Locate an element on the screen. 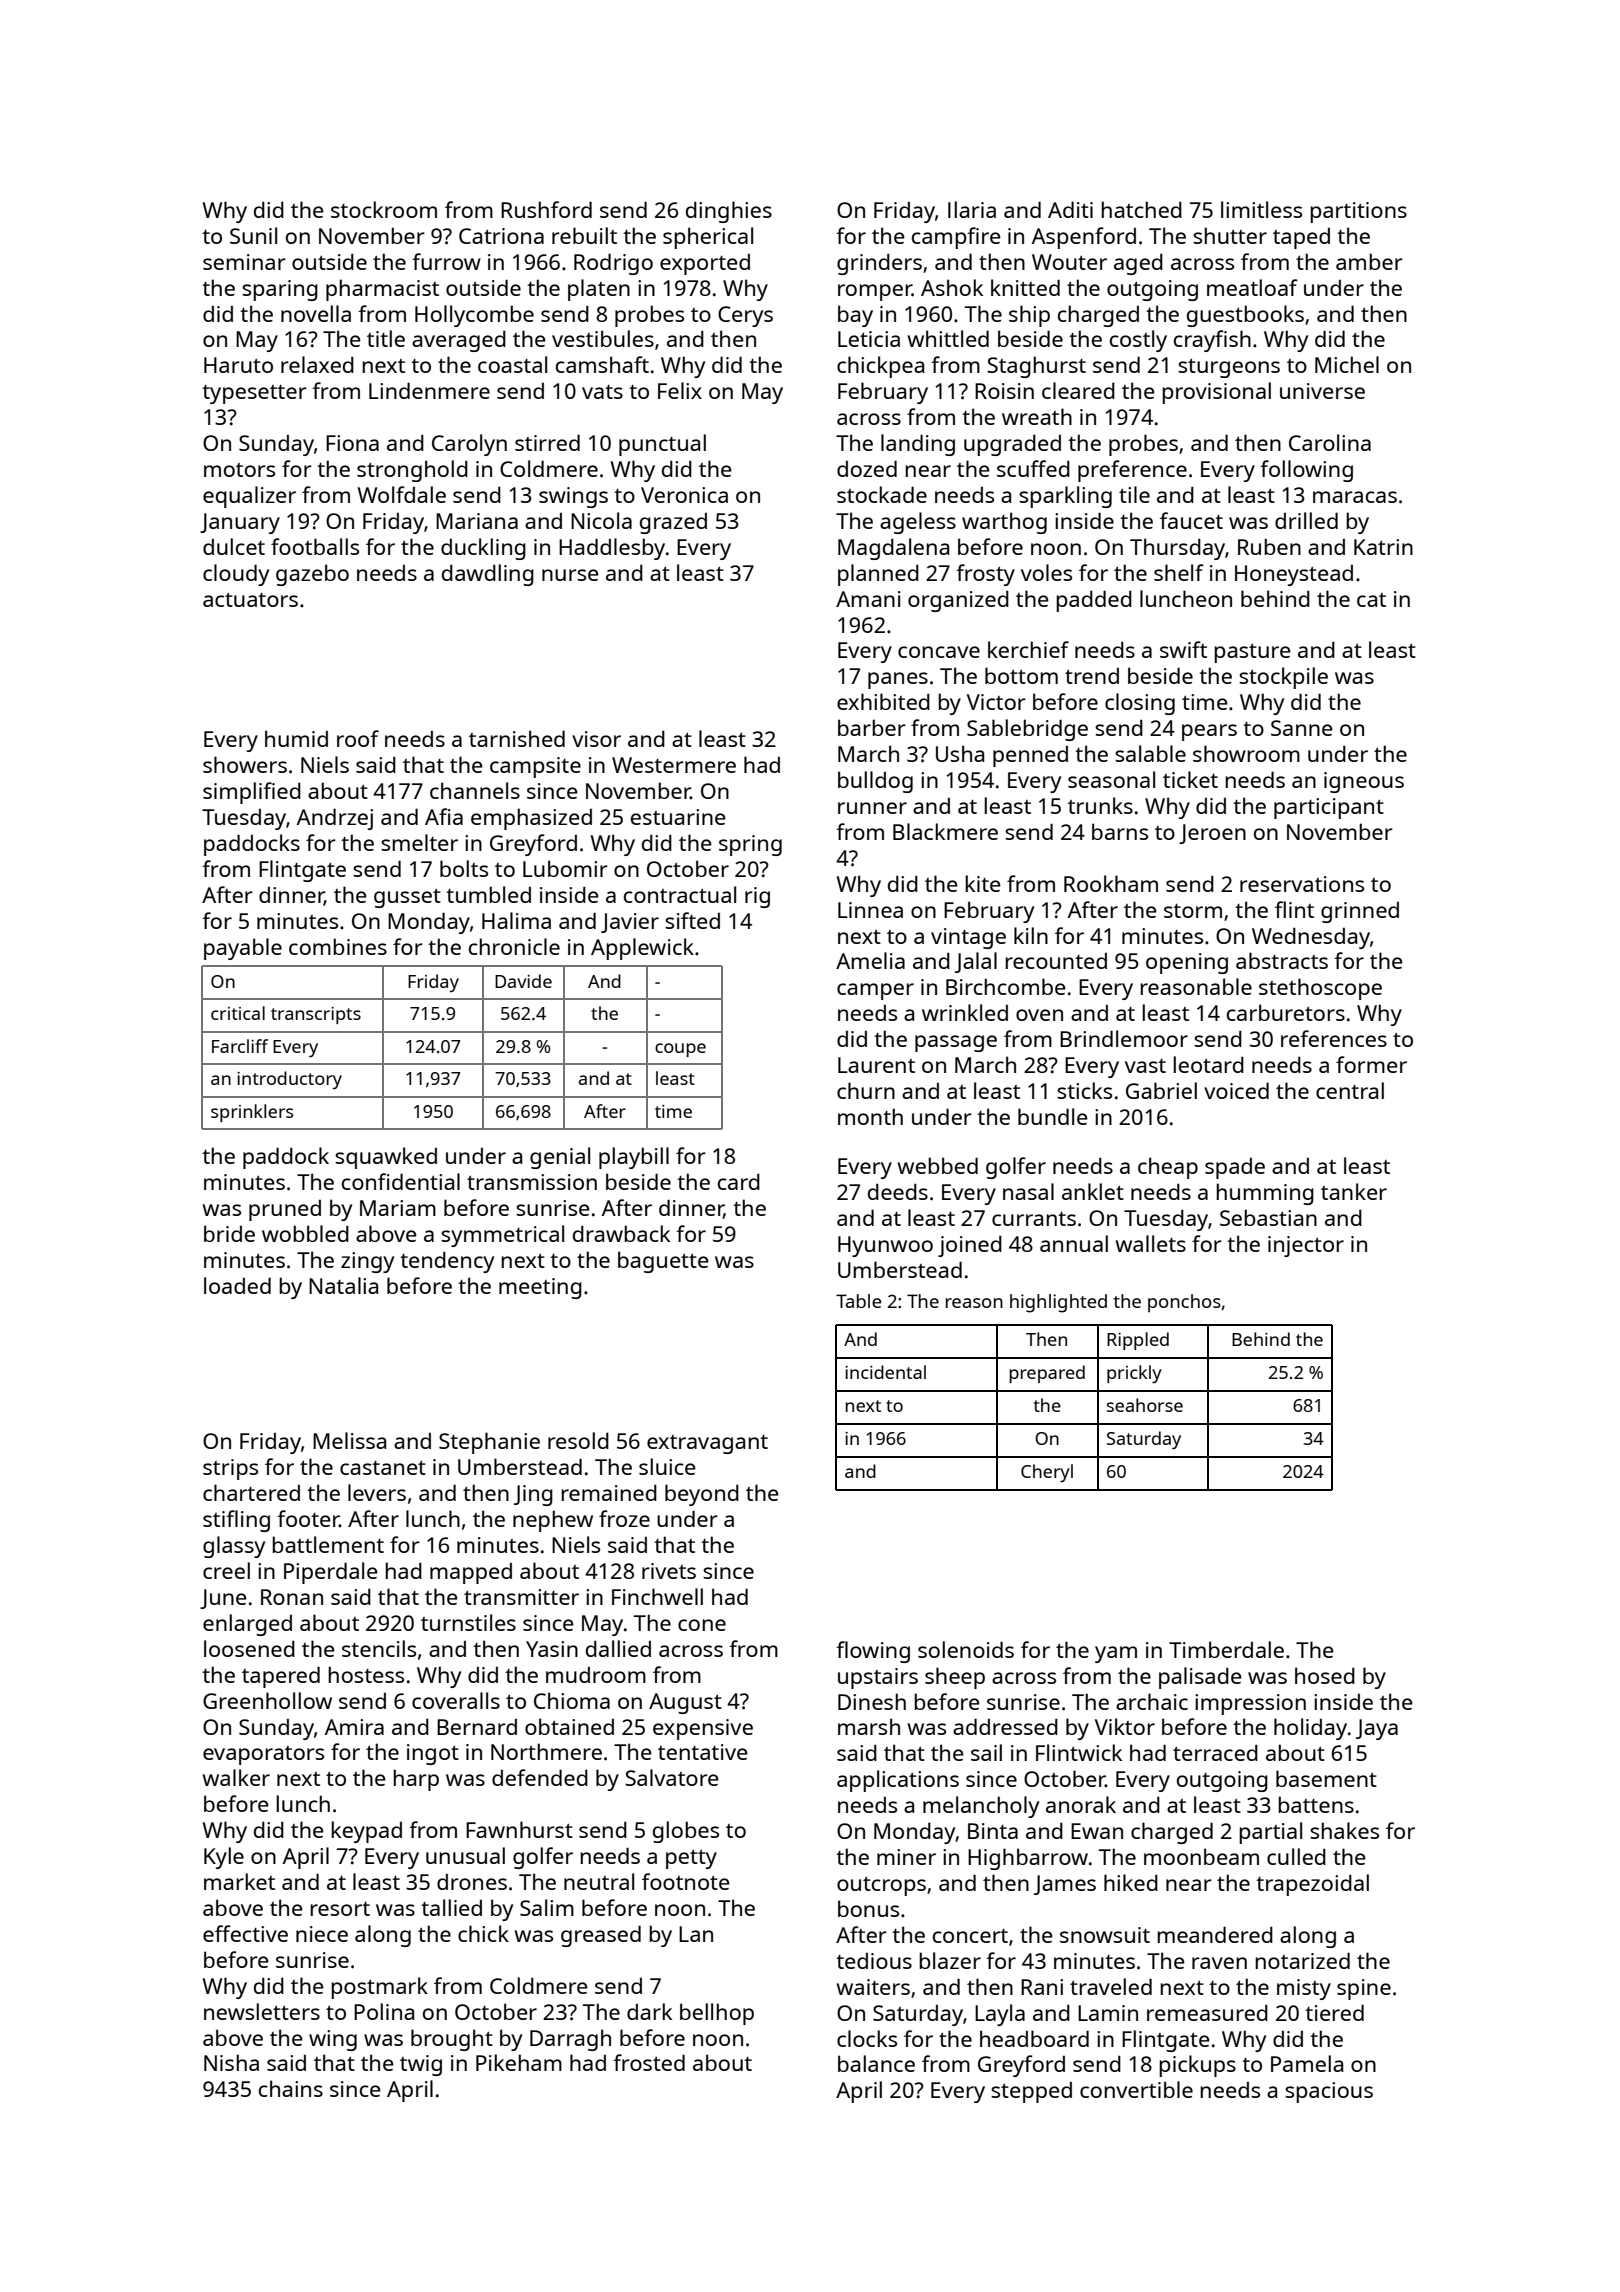 Image resolution: width=1620 pixels, height=2292 pixels. Dinesh is located at coordinates (872, 1701).
